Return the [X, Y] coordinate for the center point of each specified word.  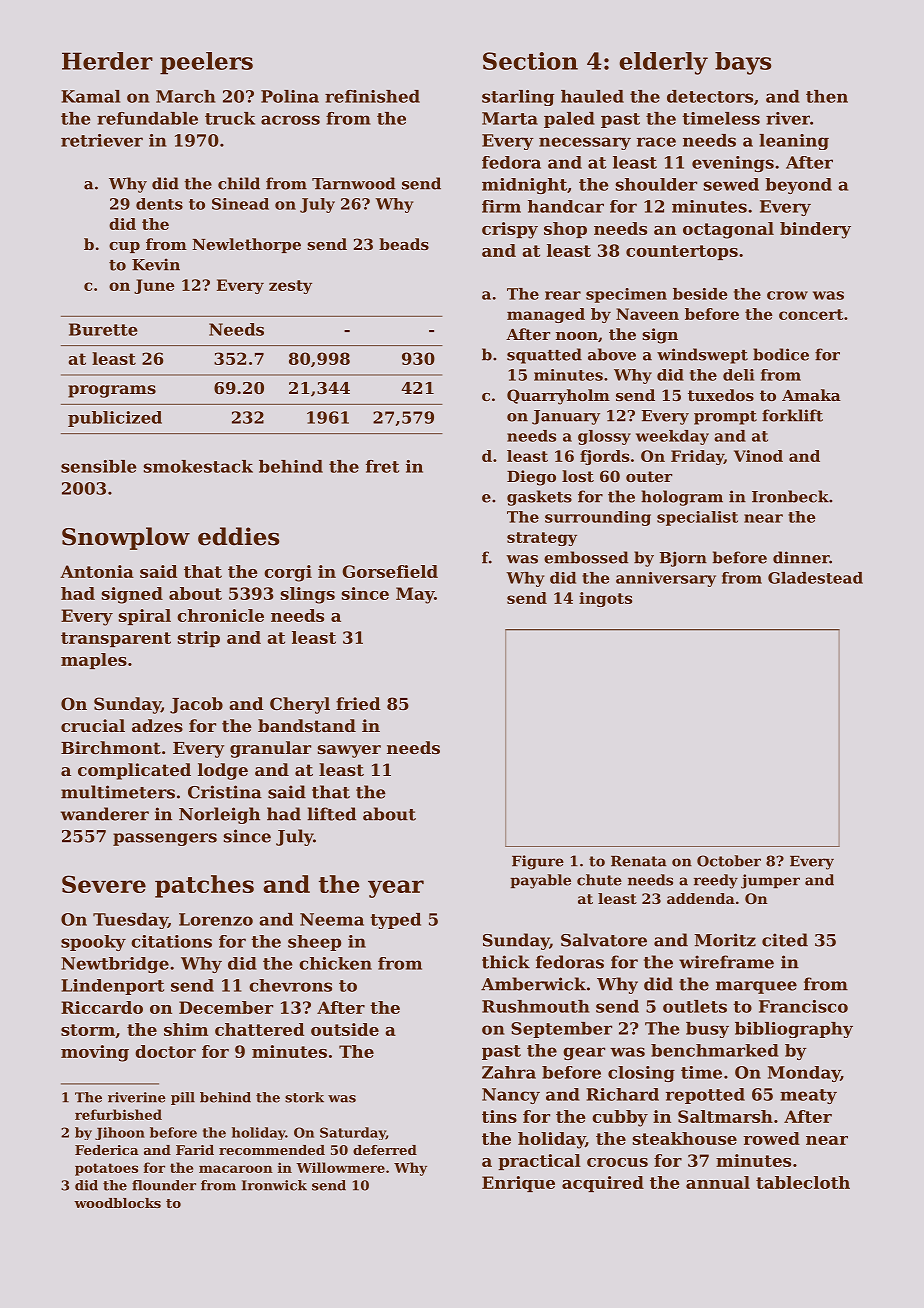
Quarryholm [558, 397]
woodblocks [117, 1203]
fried [358, 703]
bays [743, 63]
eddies [238, 536]
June [154, 286]
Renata [639, 861]
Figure [538, 862]
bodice [781, 354]
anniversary [666, 579]
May [415, 595]
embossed [586, 557]
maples [94, 661]
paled [569, 120]
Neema [332, 919]
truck [230, 118]
